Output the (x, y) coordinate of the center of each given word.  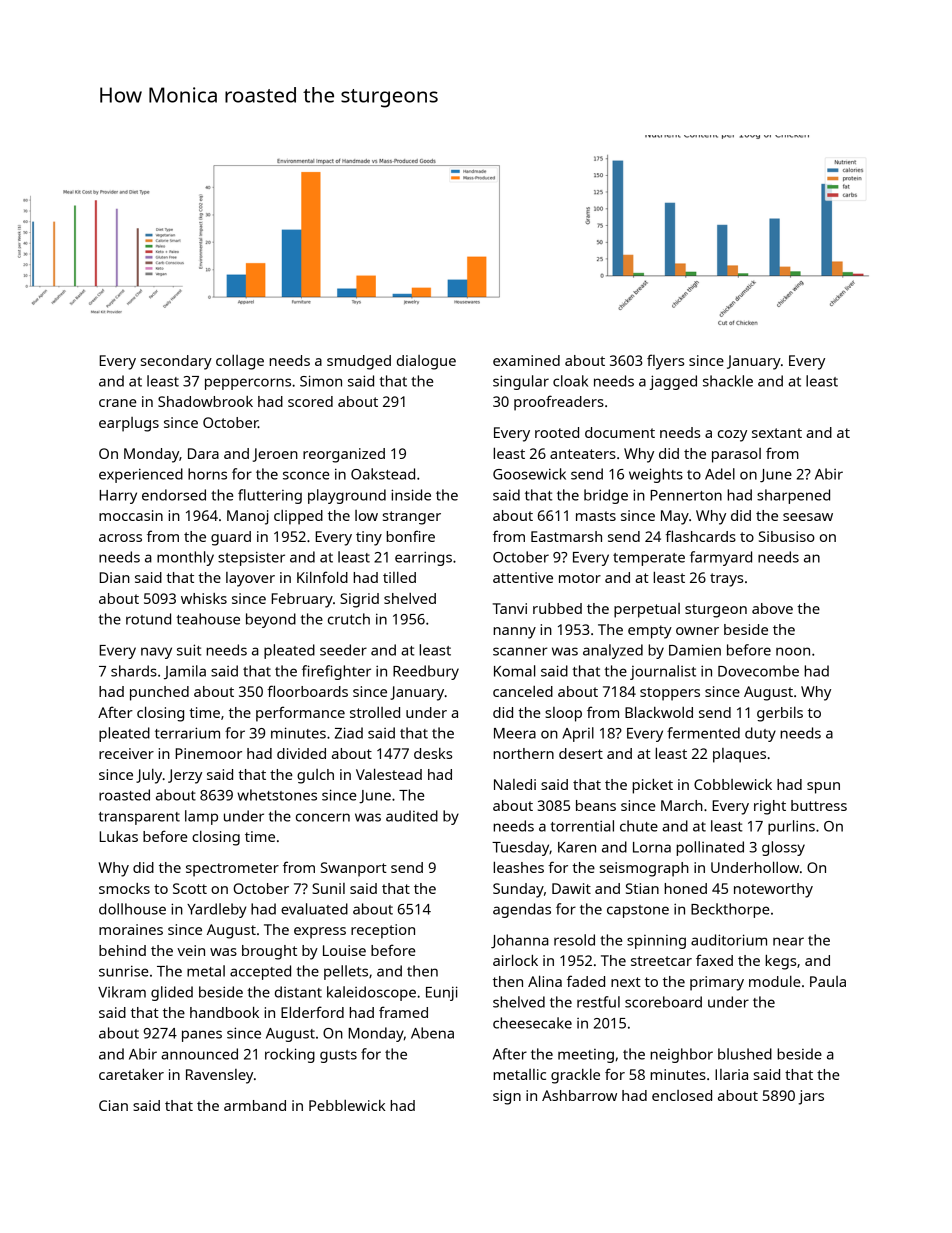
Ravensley (219, 1076)
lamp (201, 817)
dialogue (426, 362)
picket (652, 786)
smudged (359, 362)
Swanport (354, 869)
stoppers (670, 694)
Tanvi (510, 608)
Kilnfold (322, 577)
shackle (728, 381)
